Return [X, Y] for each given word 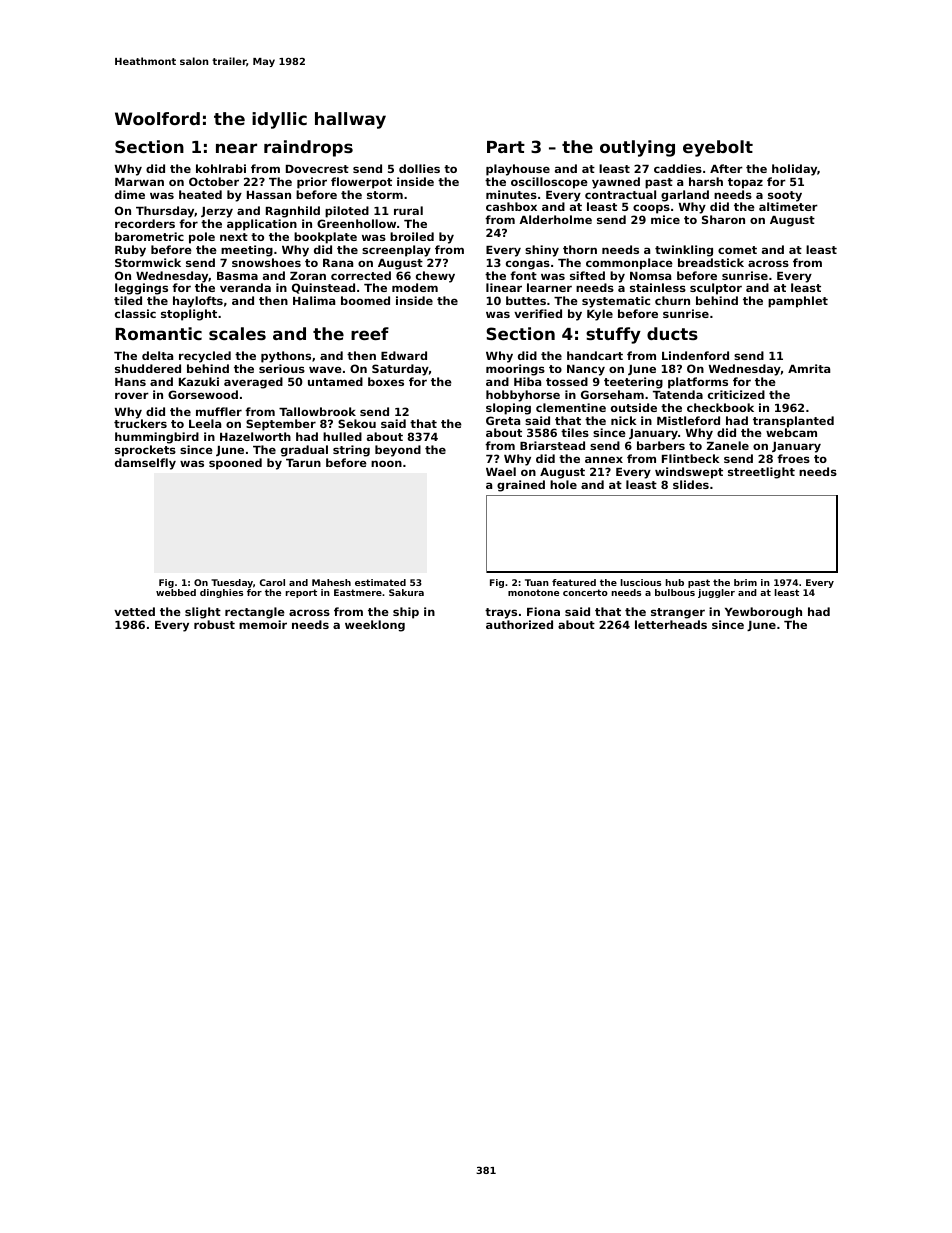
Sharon [723, 219]
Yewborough [763, 613]
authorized [519, 624]
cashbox [511, 206]
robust [214, 624]
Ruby [130, 251]
